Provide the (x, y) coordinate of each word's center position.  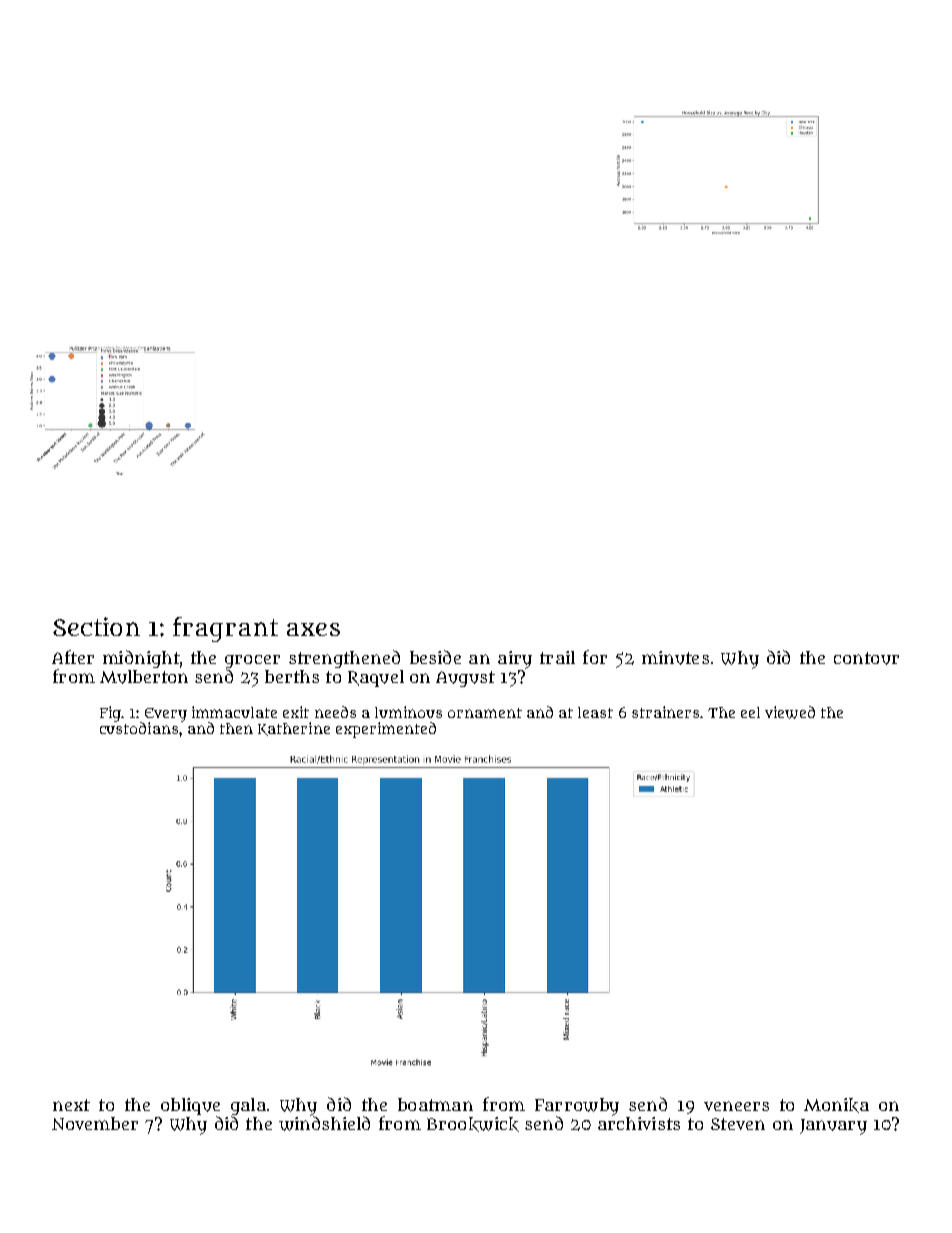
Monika (836, 1105)
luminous (408, 712)
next (71, 1105)
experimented (386, 730)
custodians (139, 728)
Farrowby (577, 1107)
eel (750, 712)
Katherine (294, 729)
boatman (435, 1104)
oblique (190, 1106)
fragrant (225, 629)
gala (248, 1106)
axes (313, 629)
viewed (790, 712)
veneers (736, 1106)
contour (866, 658)
